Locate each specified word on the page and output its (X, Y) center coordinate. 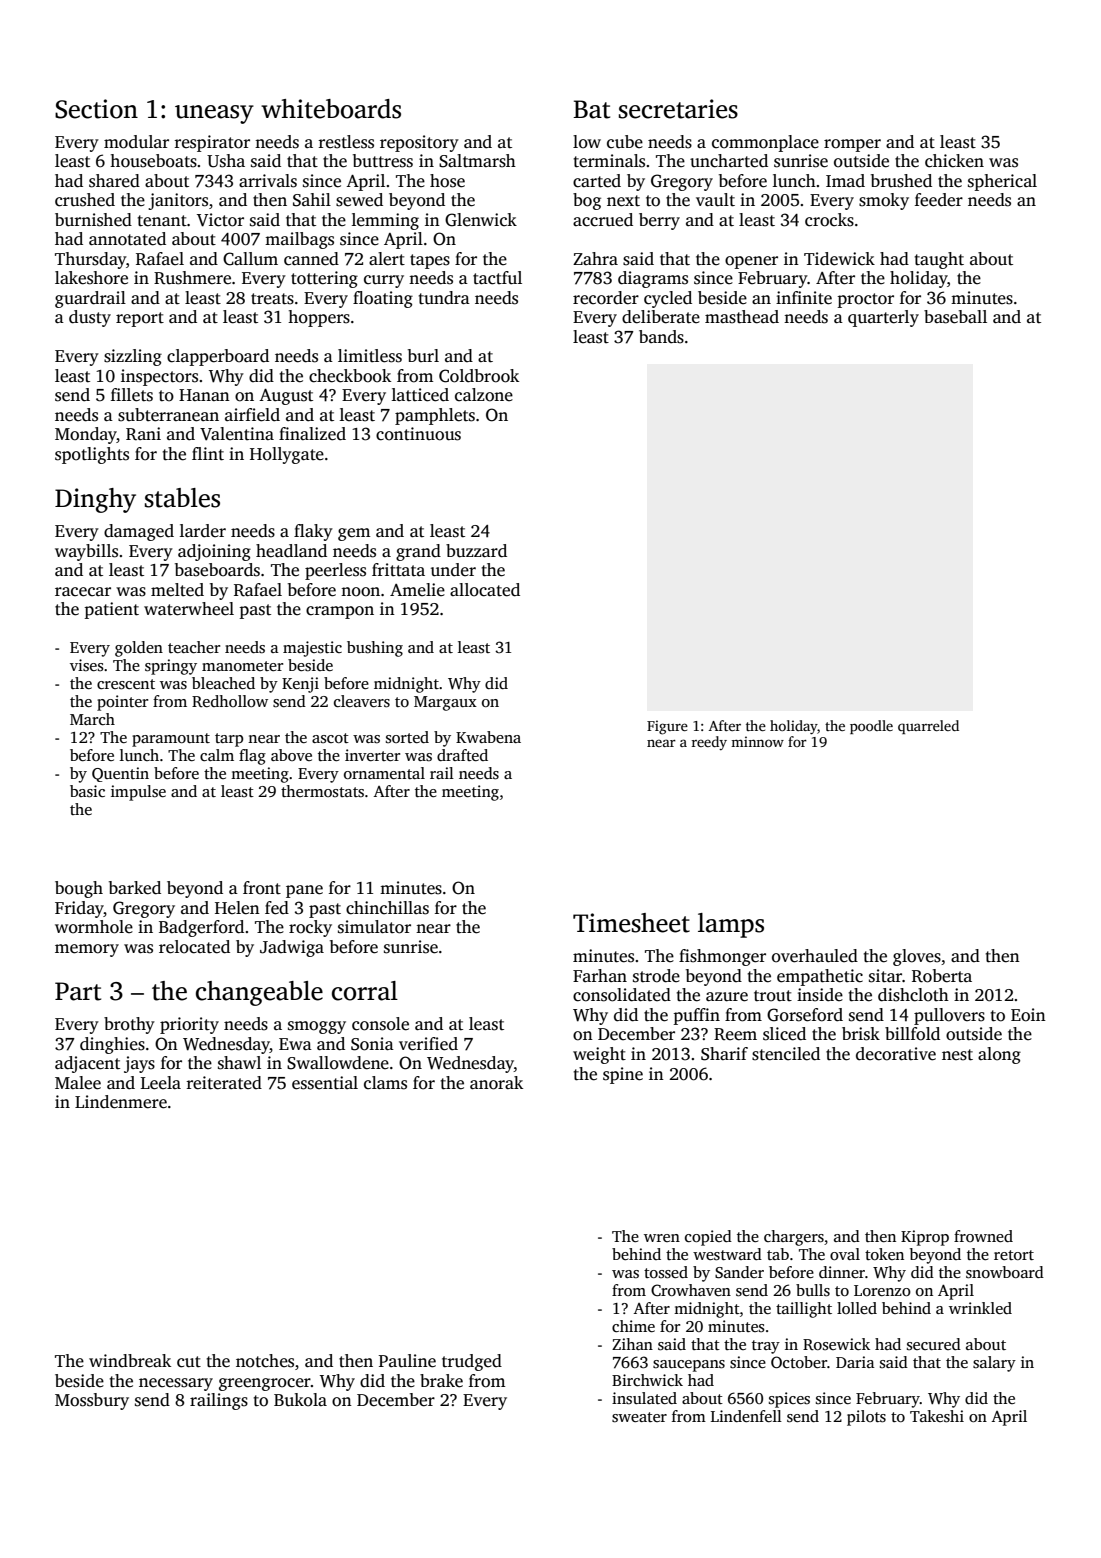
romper (852, 145)
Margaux (445, 703)
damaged (139, 532)
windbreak (130, 1361)
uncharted (729, 161)
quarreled (928, 727)
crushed (85, 200)
